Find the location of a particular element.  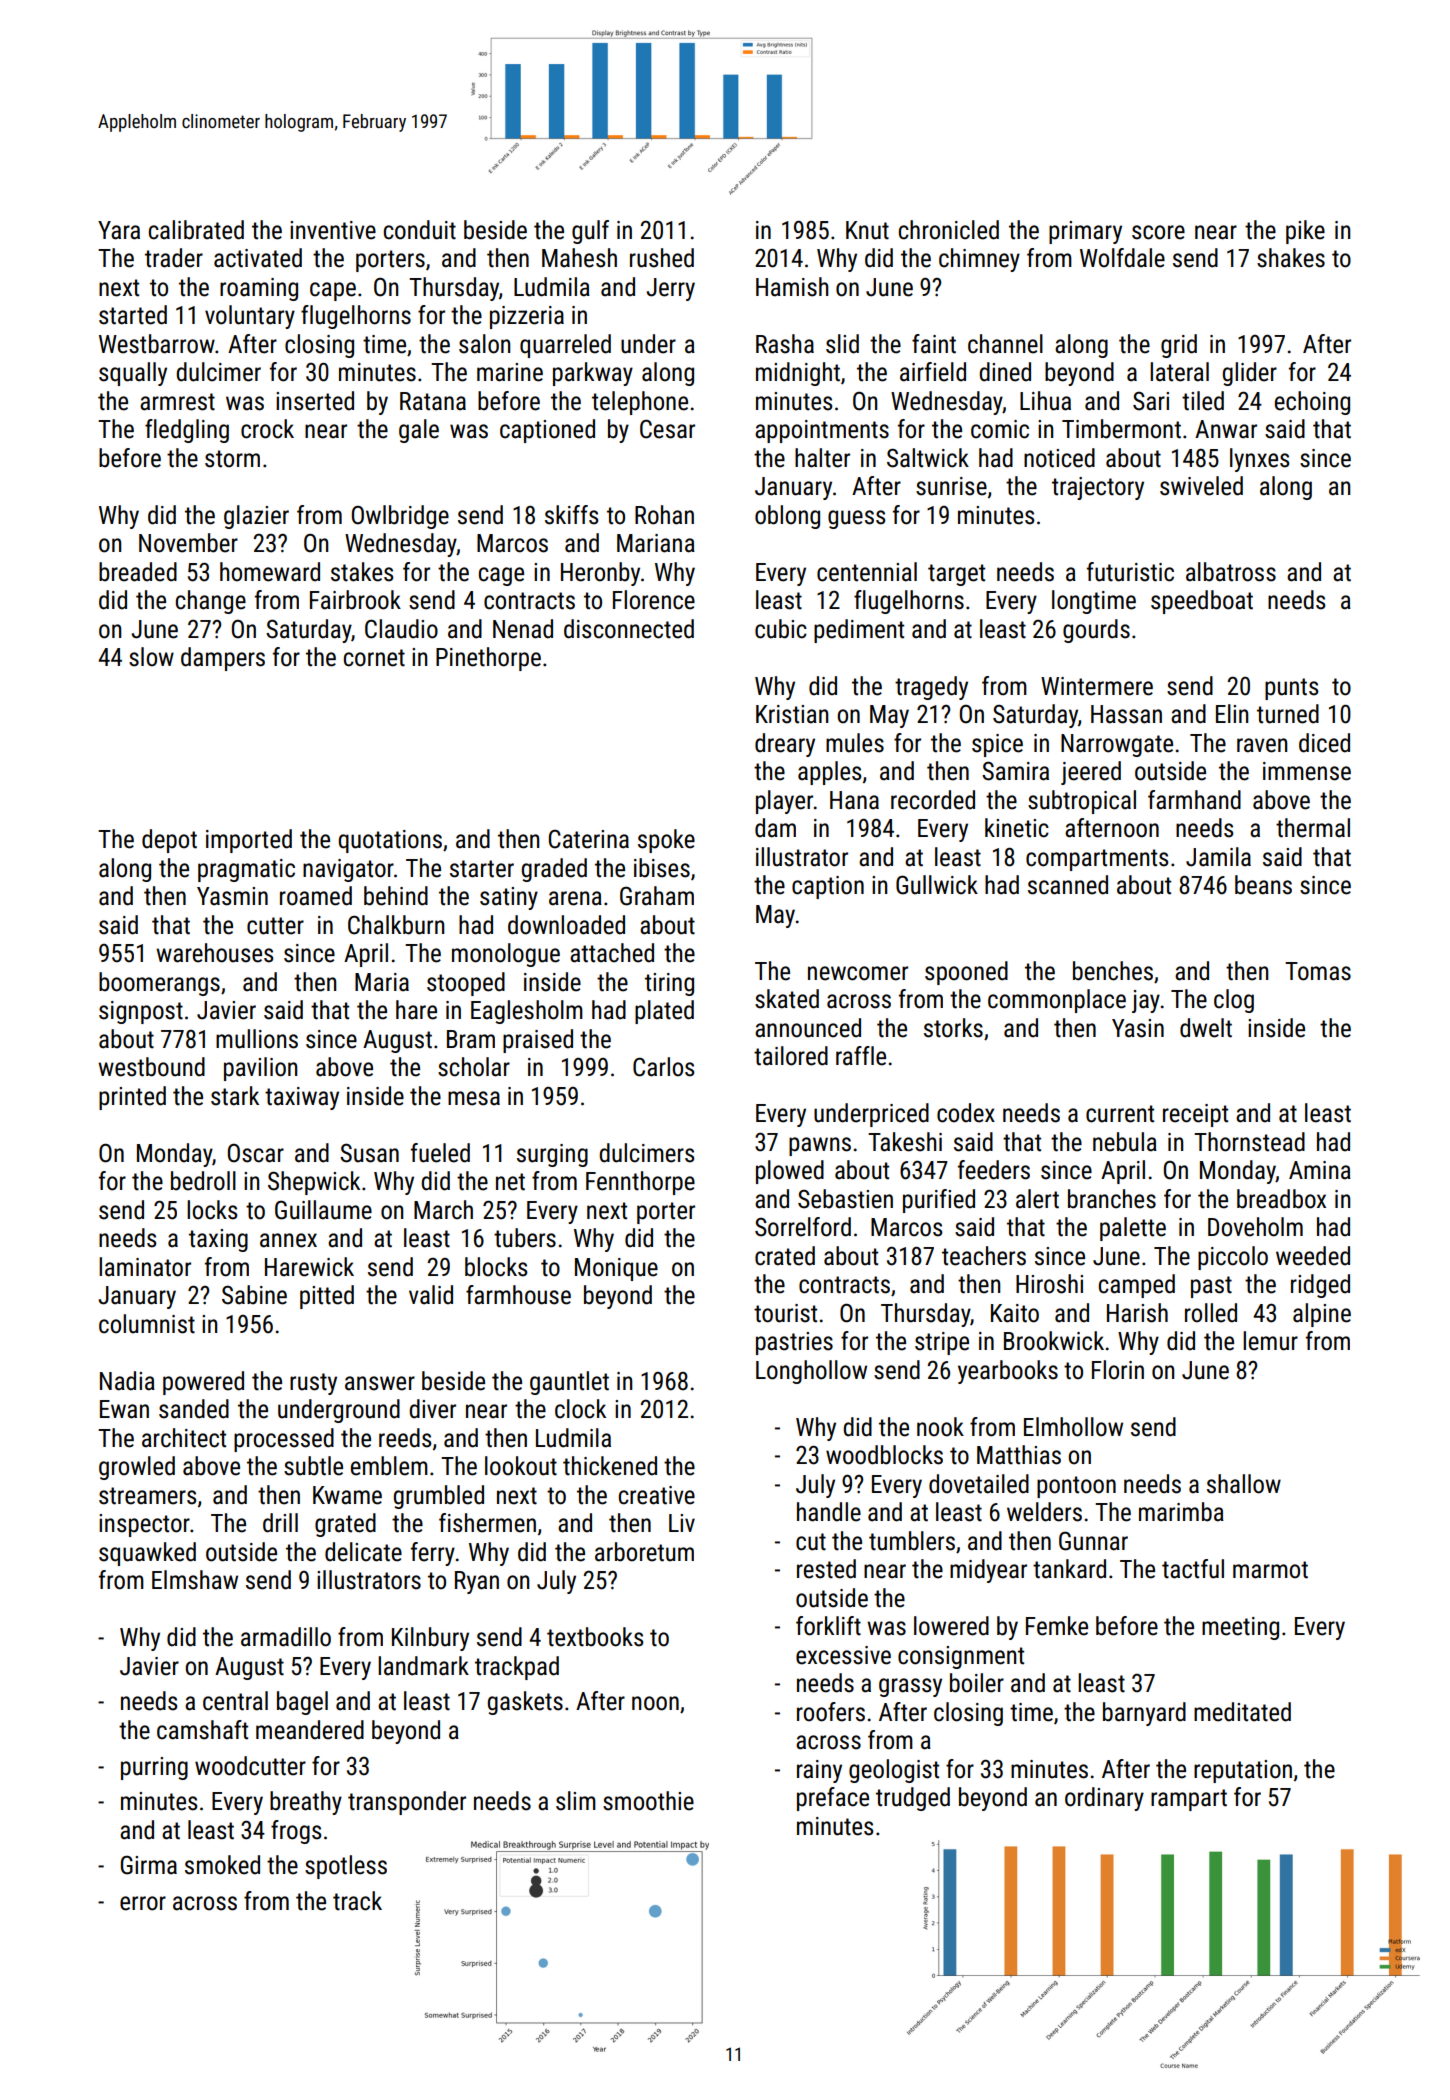

Gunnar is located at coordinates (1093, 1541).
